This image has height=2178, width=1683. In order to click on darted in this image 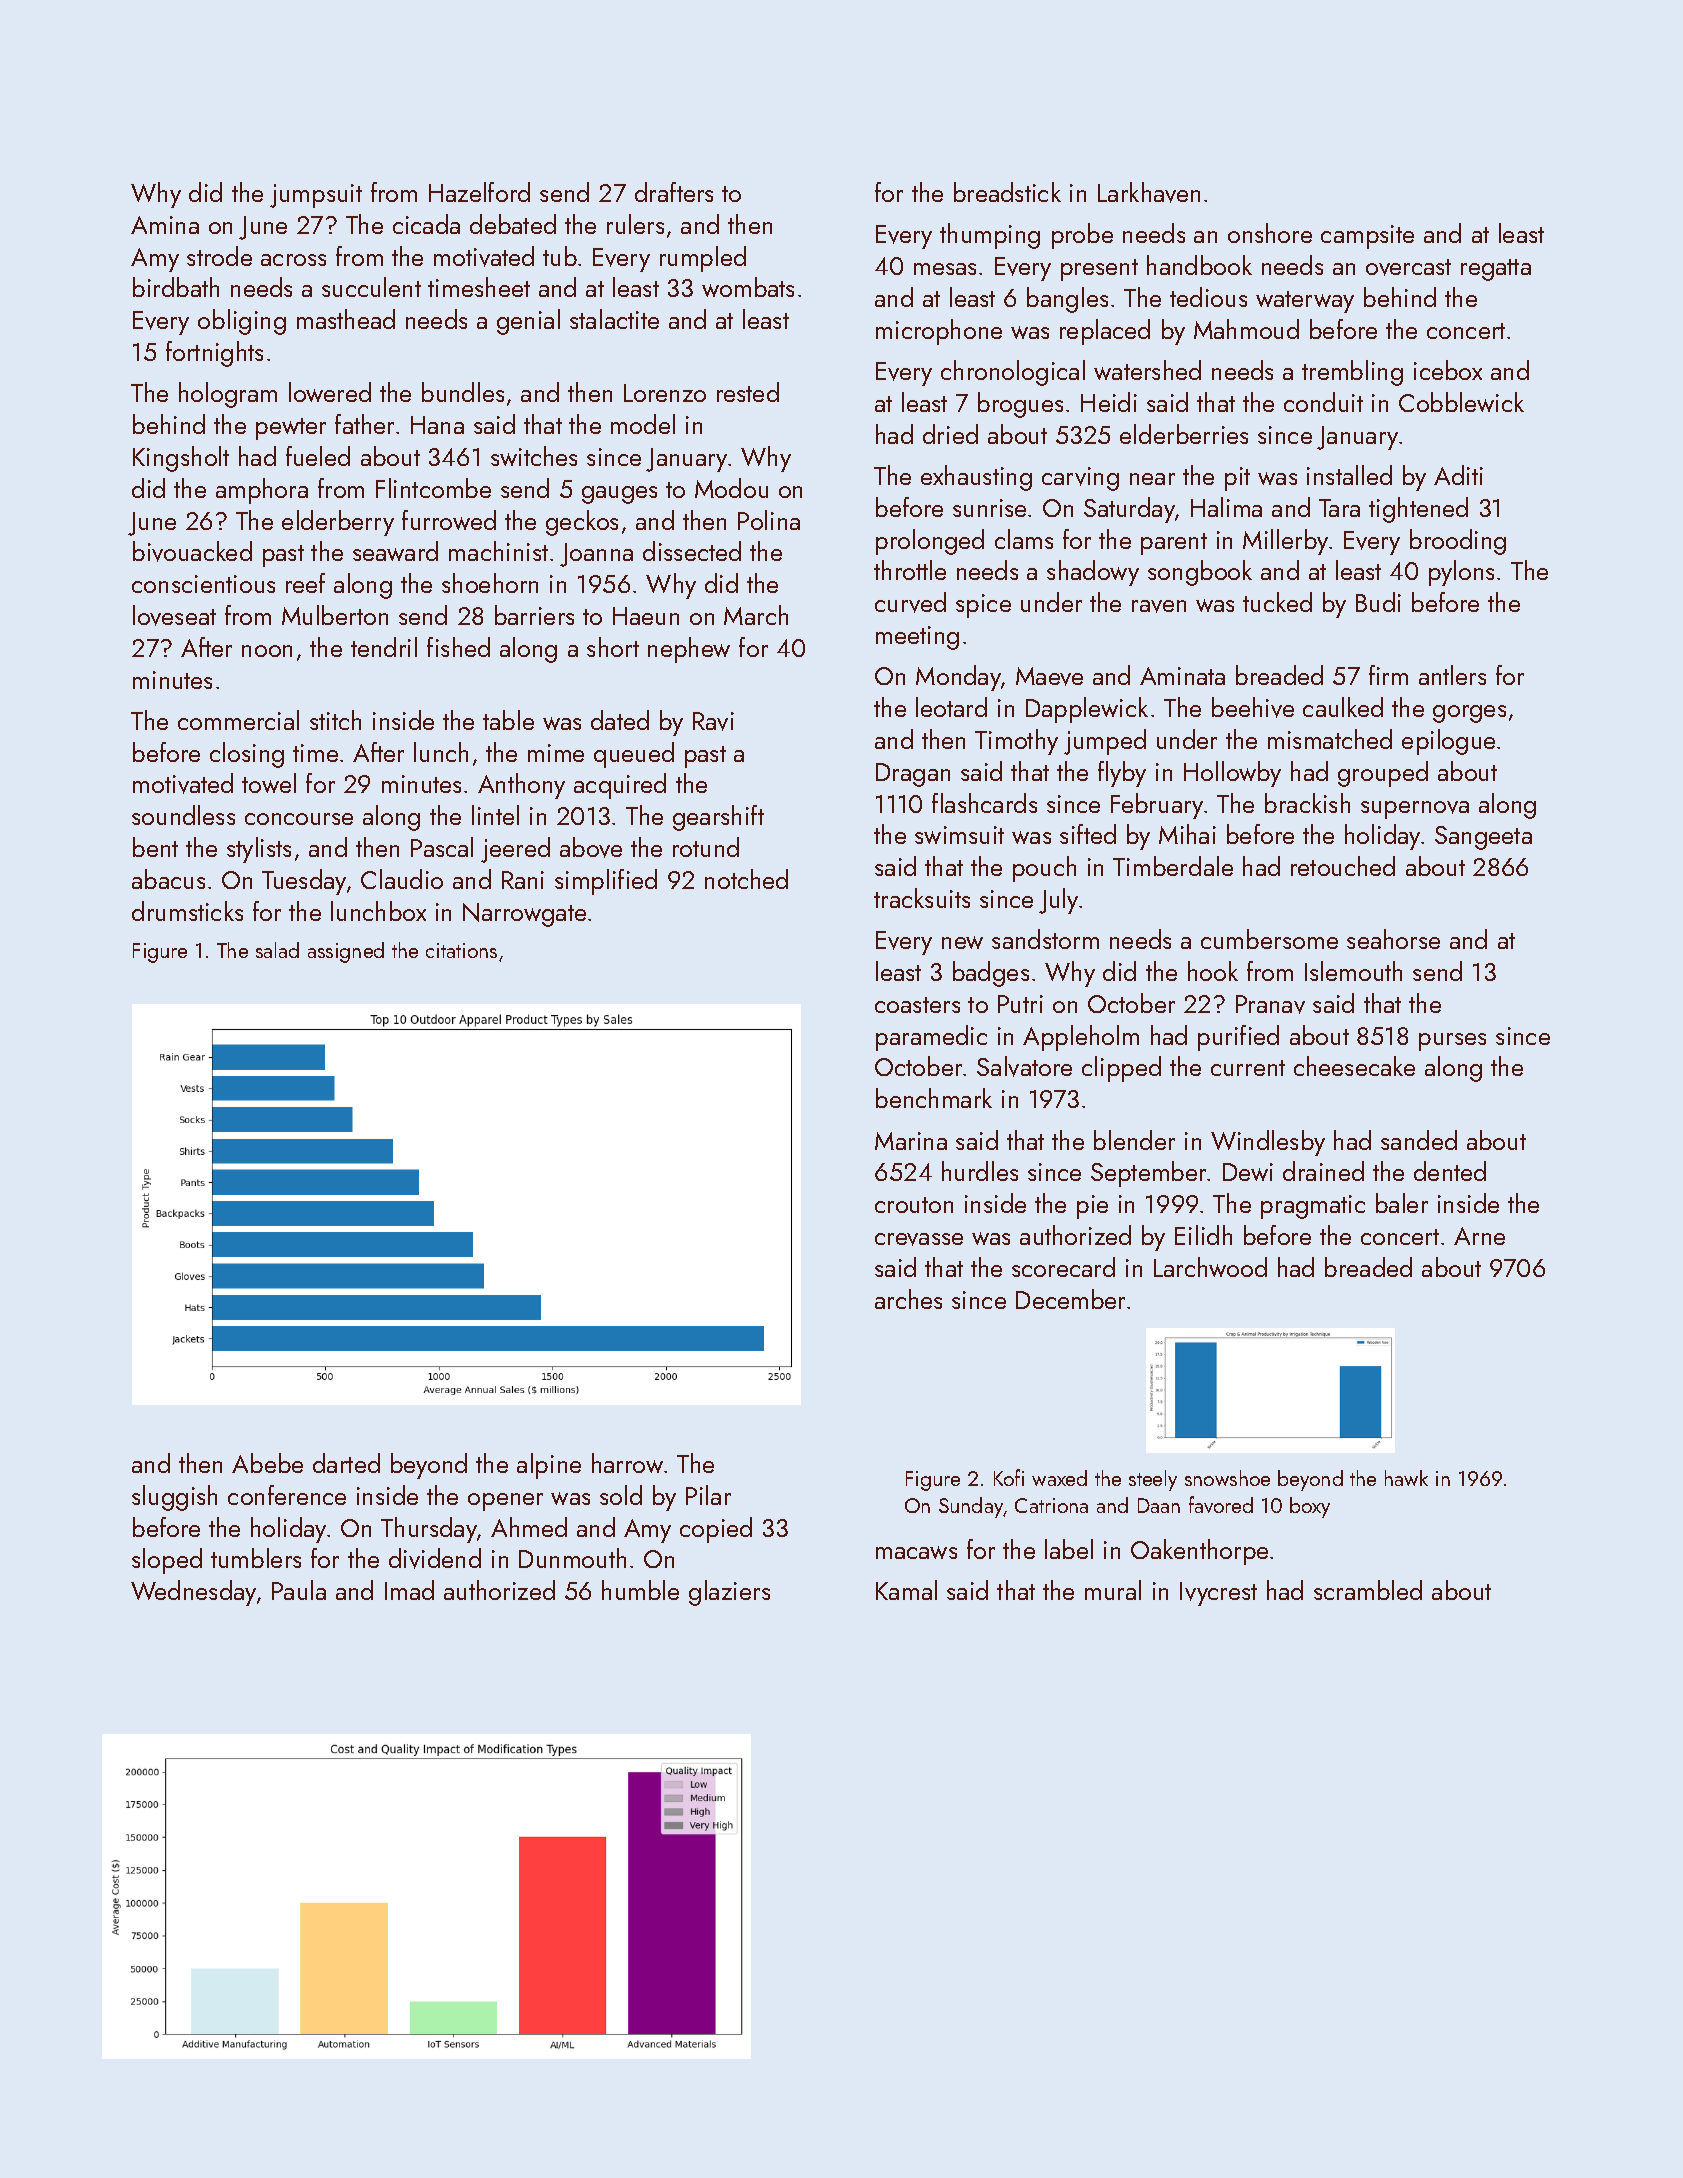, I will do `click(346, 1463)`.
